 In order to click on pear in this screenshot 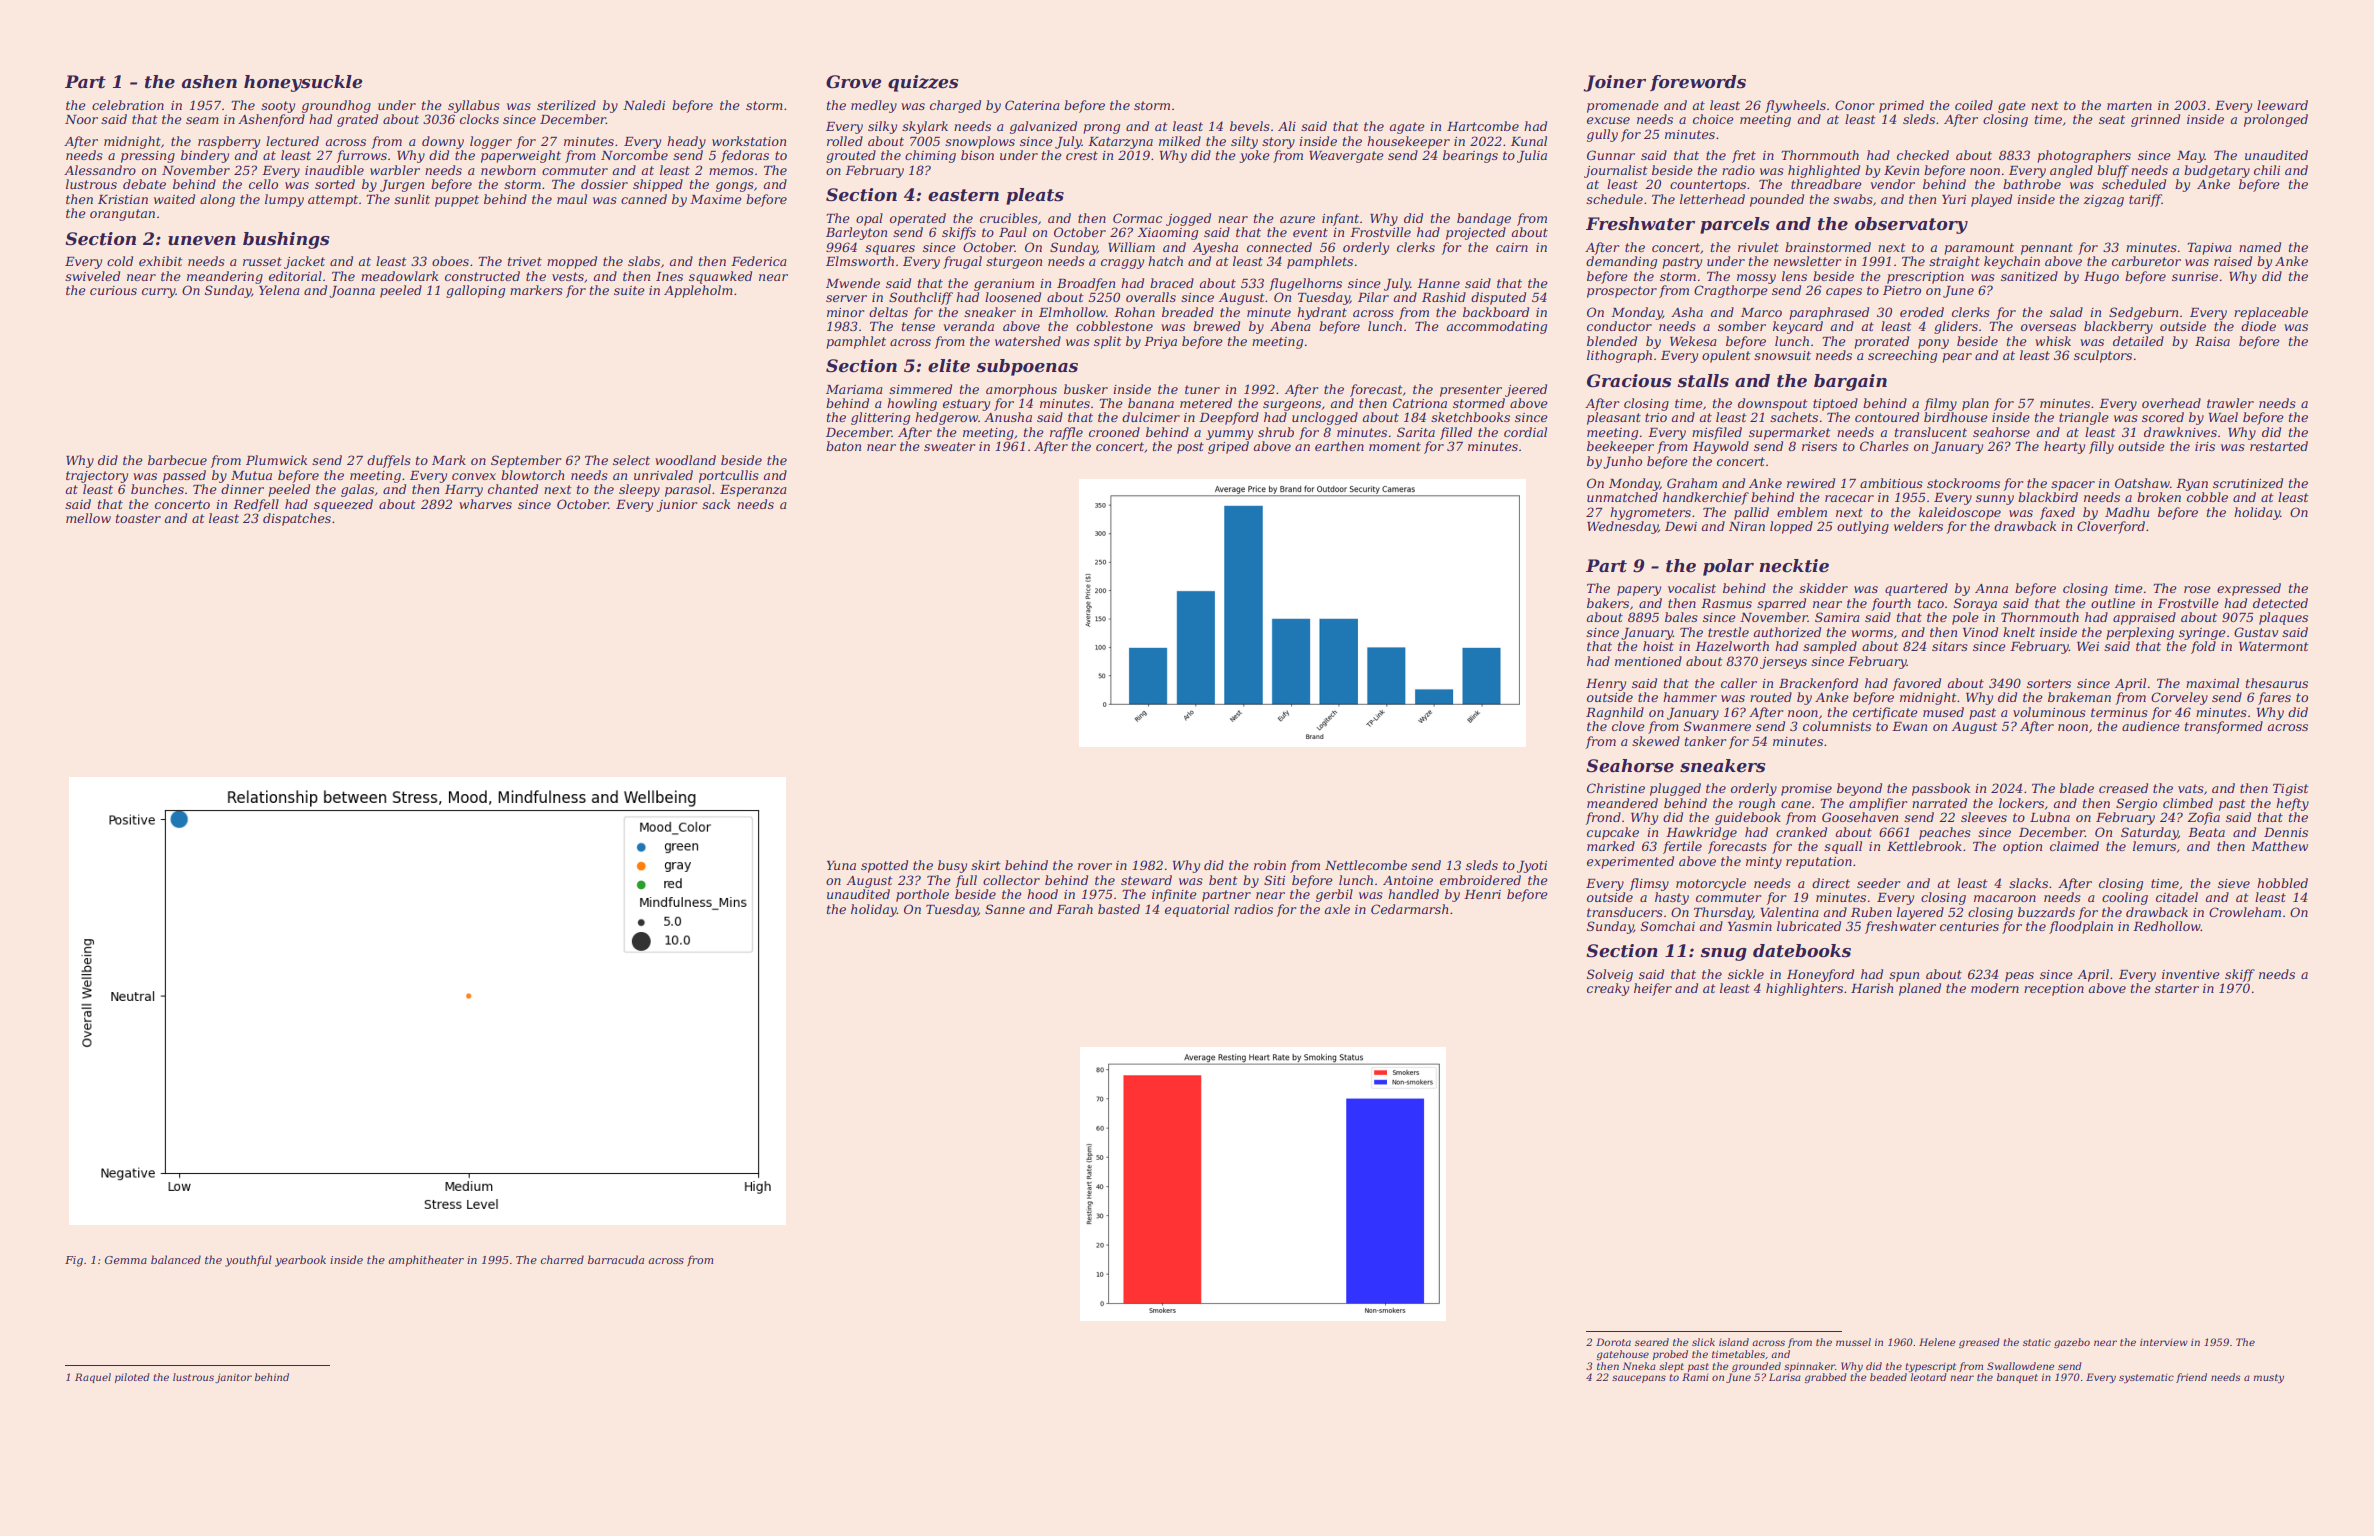, I will do `click(1957, 358)`.
